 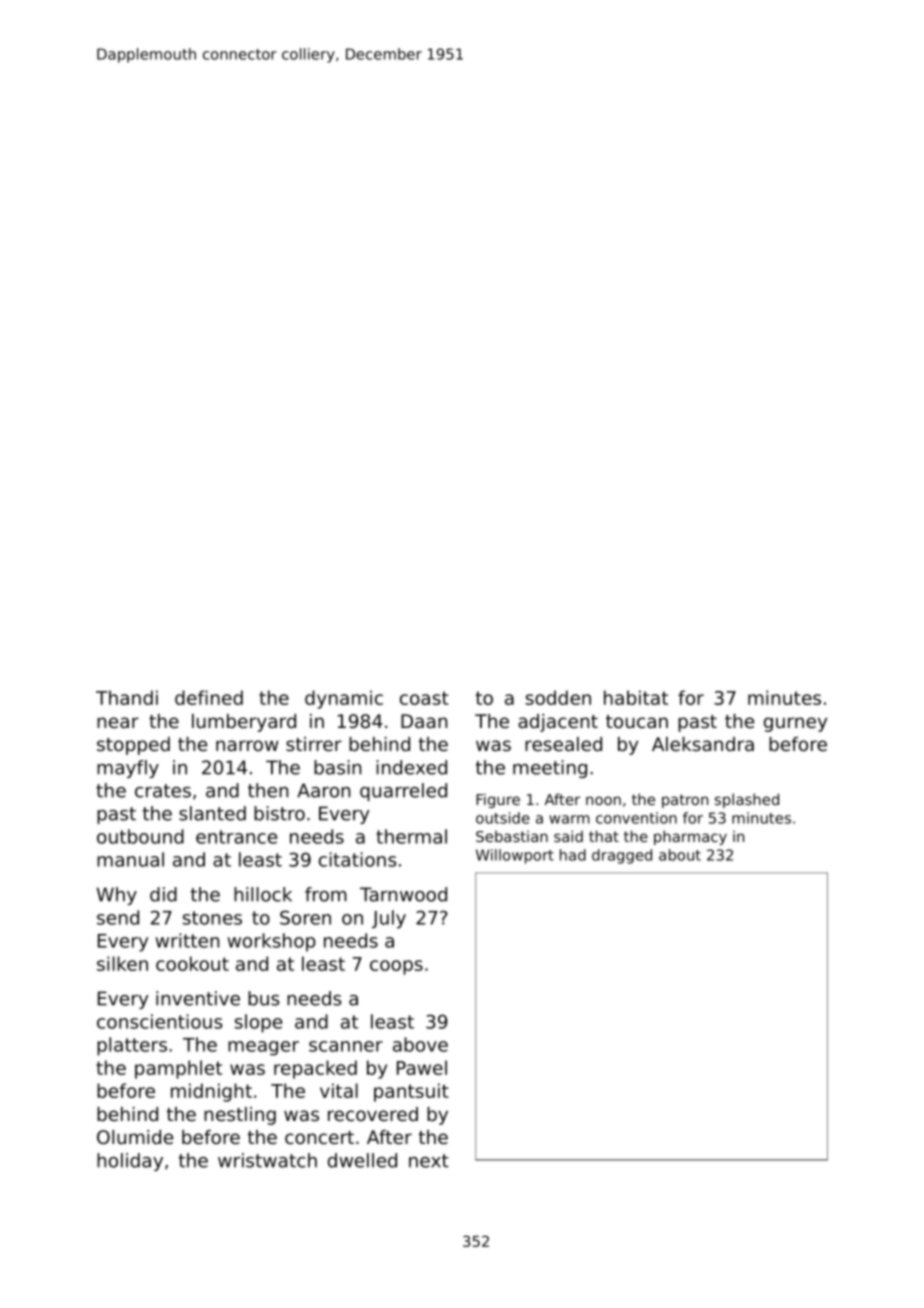 I want to click on Tarnwood, so click(x=403, y=894).
